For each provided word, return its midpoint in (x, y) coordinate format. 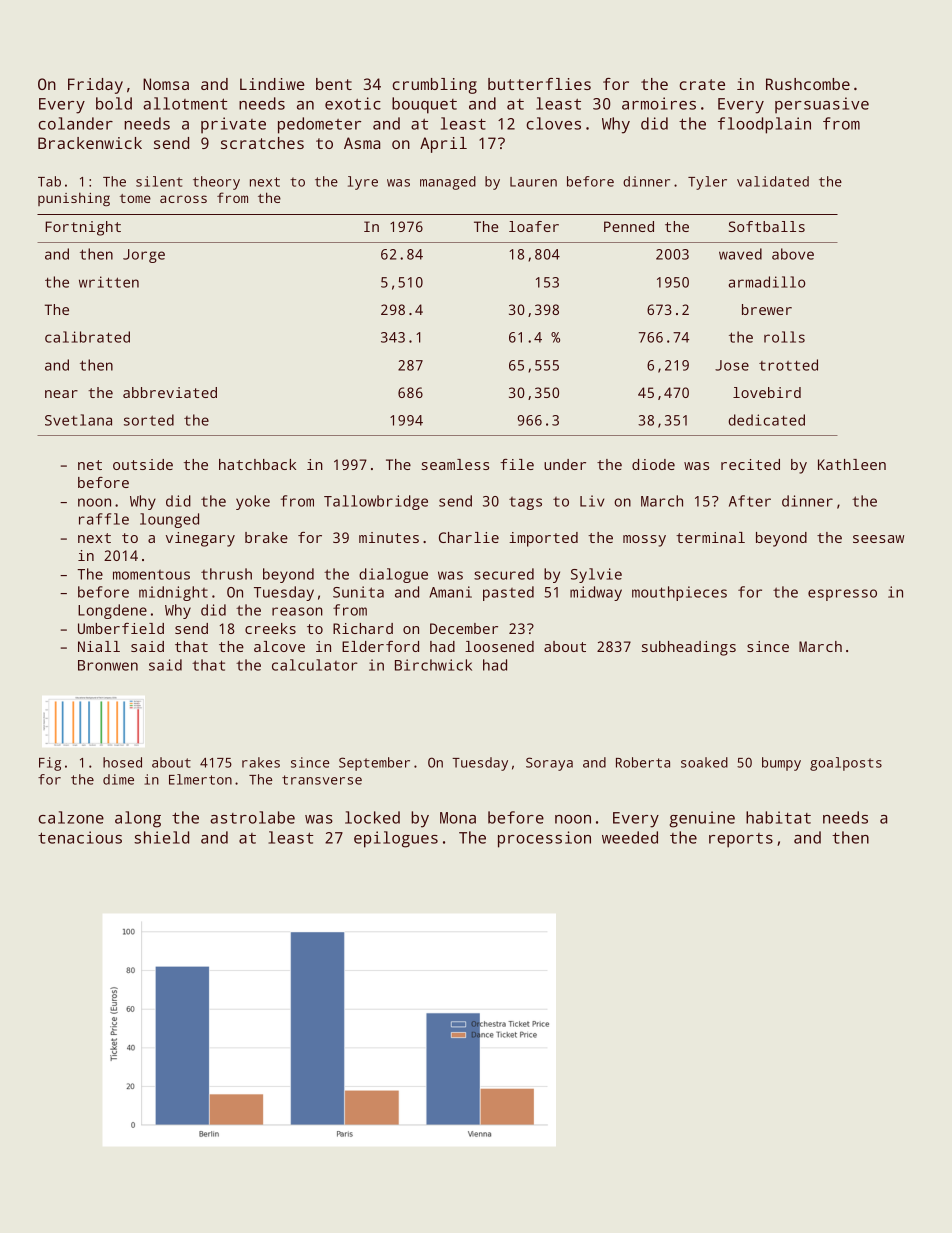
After (750, 501)
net (90, 465)
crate (702, 84)
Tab (49, 181)
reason (297, 611)
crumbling (434, 86)
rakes (261, 762)
